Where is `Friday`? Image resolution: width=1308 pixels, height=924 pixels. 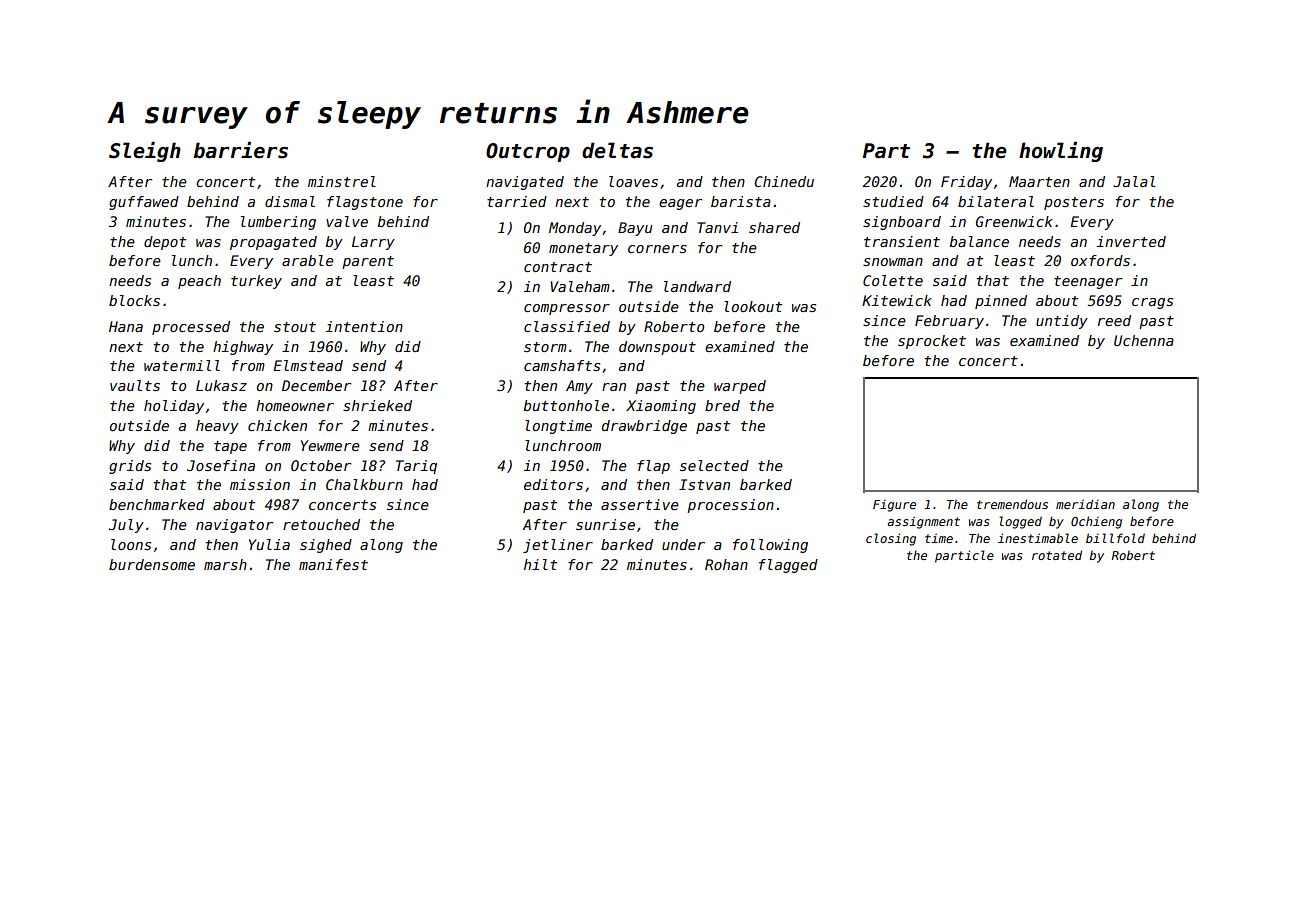
Friday is located at coordinates (966, 183).
